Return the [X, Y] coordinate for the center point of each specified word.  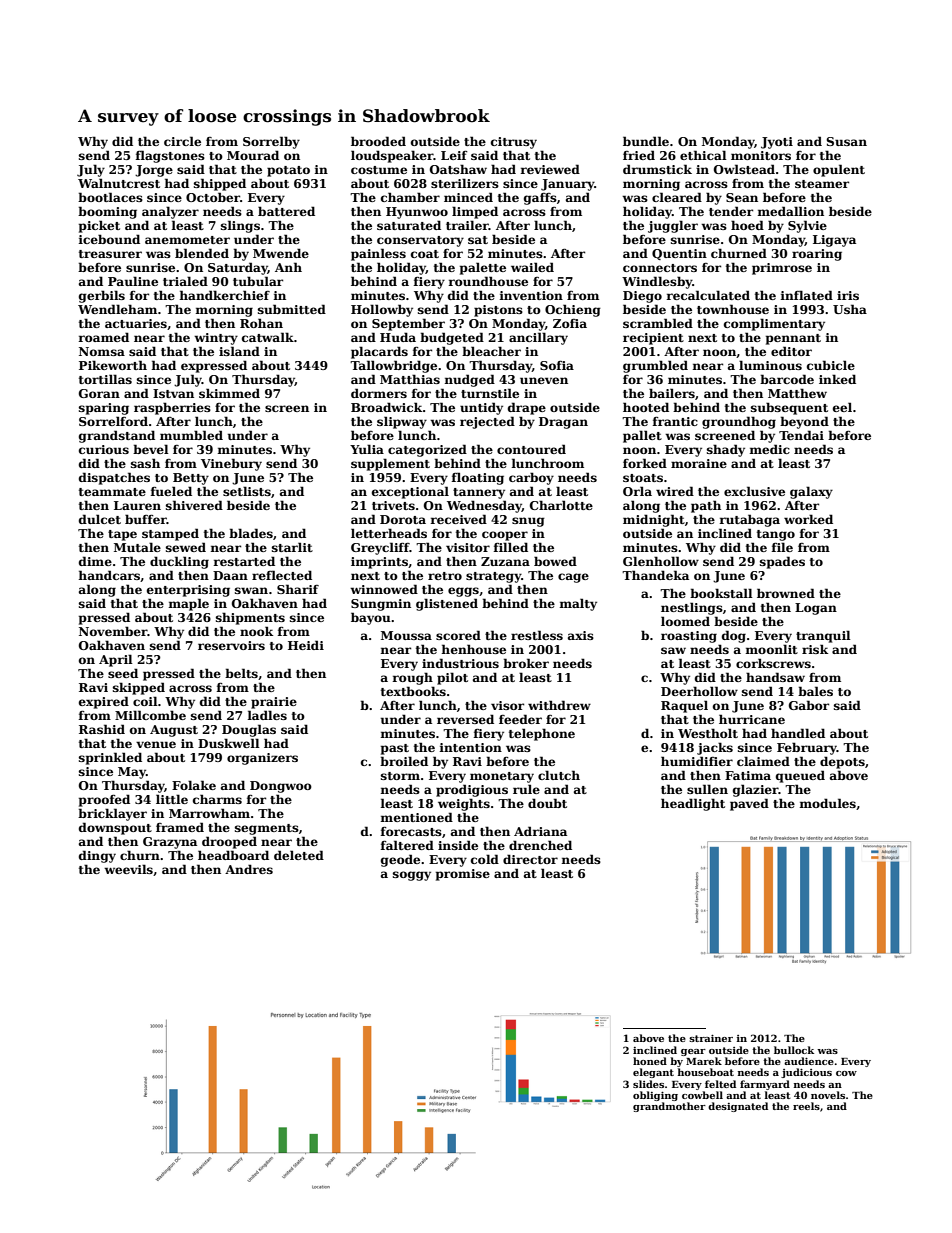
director [530, 859]
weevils [128, 869]
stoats [643, 478]
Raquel [684, 706]
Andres [249, 869]
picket [99, 226]
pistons [498, 311]
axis [581, 635]
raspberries [172, 408]
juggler [673, 226]
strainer [711, 1038]
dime [95, 561]
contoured [531, 449]
